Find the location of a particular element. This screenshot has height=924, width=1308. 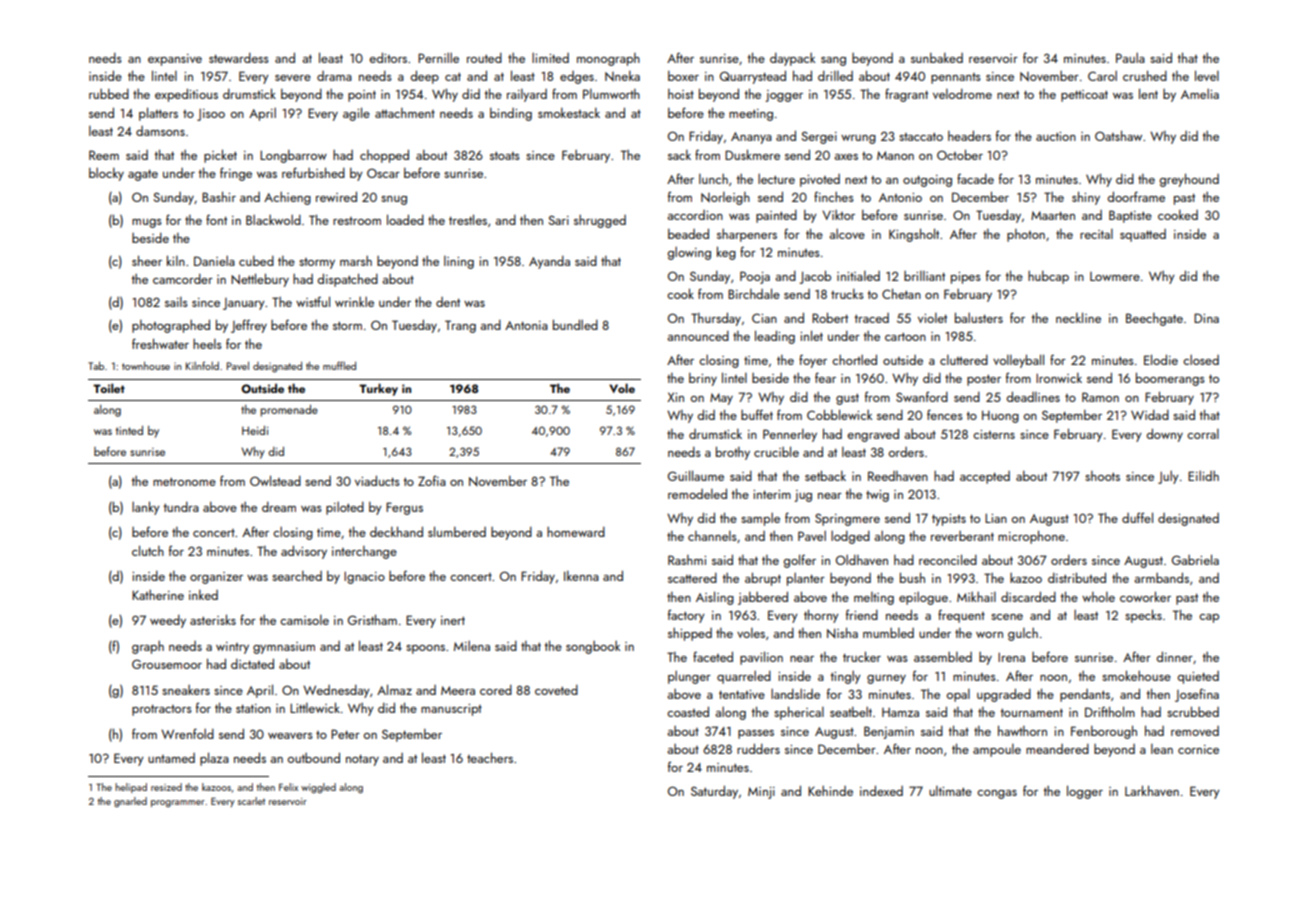

routed is located at coordinates (484, 58).
